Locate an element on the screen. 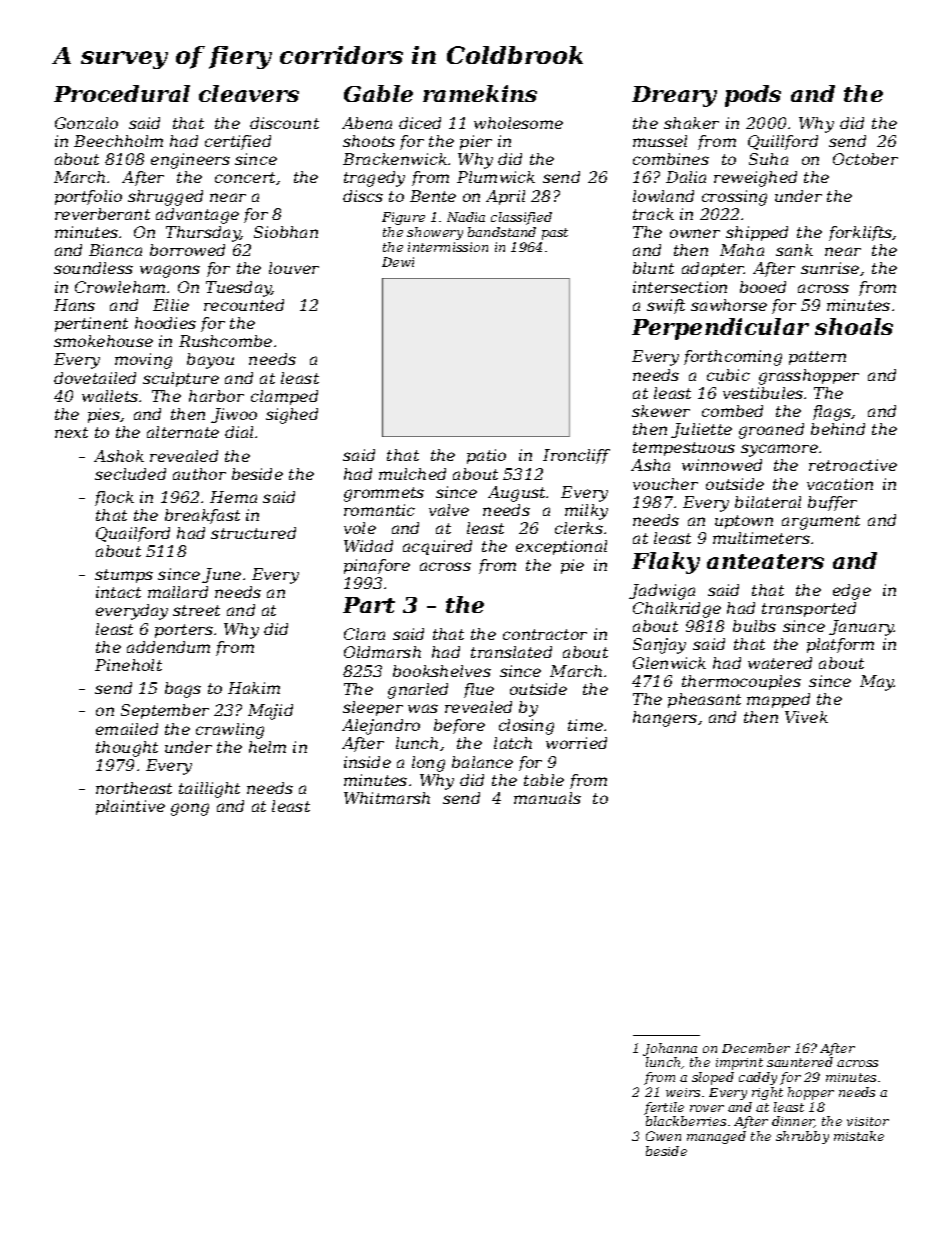 This screenshot has width=952, height=1233. Brackenwick is located at coordinates (395, 159).
